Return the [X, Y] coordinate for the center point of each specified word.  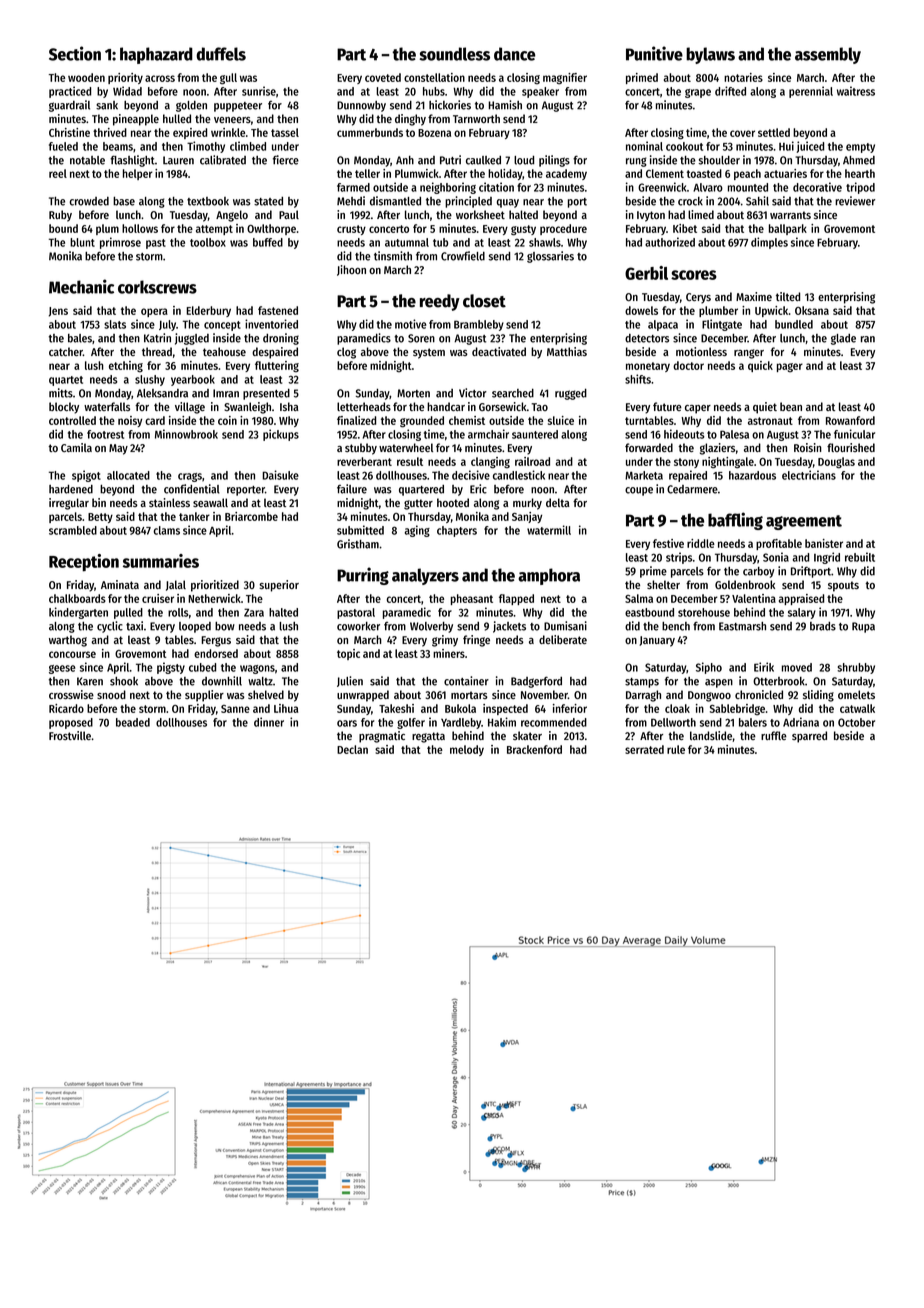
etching [126, 367]
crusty [351, 230]
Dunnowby [361, 106]
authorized [670, 242]
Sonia [776, 557]
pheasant [472, 599]
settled [774, 132]
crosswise [71, 694]
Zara [254, 612]
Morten [413, 393]
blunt [82, 242]
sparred [809, 737]
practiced [70, 92]
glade [843, 339]
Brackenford [534, 749]
